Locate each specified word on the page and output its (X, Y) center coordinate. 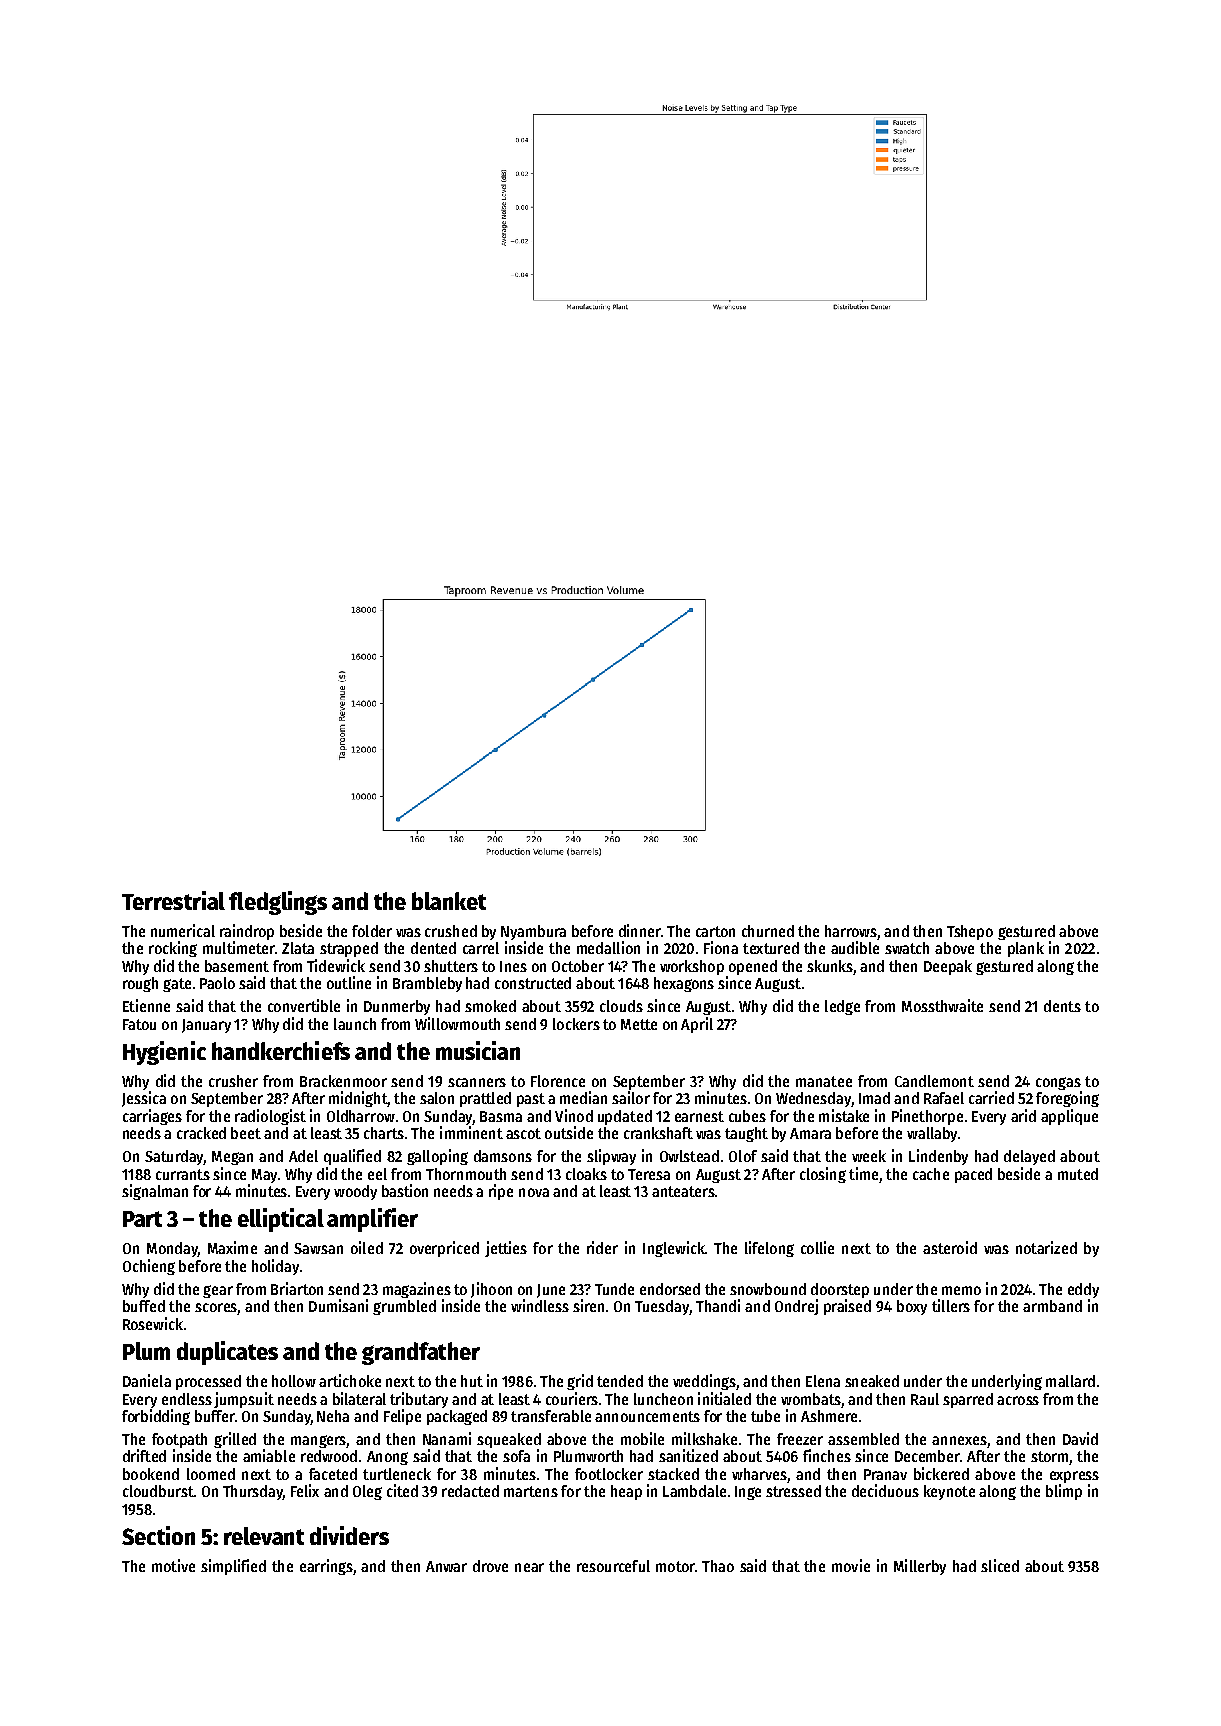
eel (377, 1174)
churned (768, 931)
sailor (631, 1097)
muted (1078, 1174)
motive (173, 1565)
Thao (718, 1566)
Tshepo (970, 932)
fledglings (278, 903)
